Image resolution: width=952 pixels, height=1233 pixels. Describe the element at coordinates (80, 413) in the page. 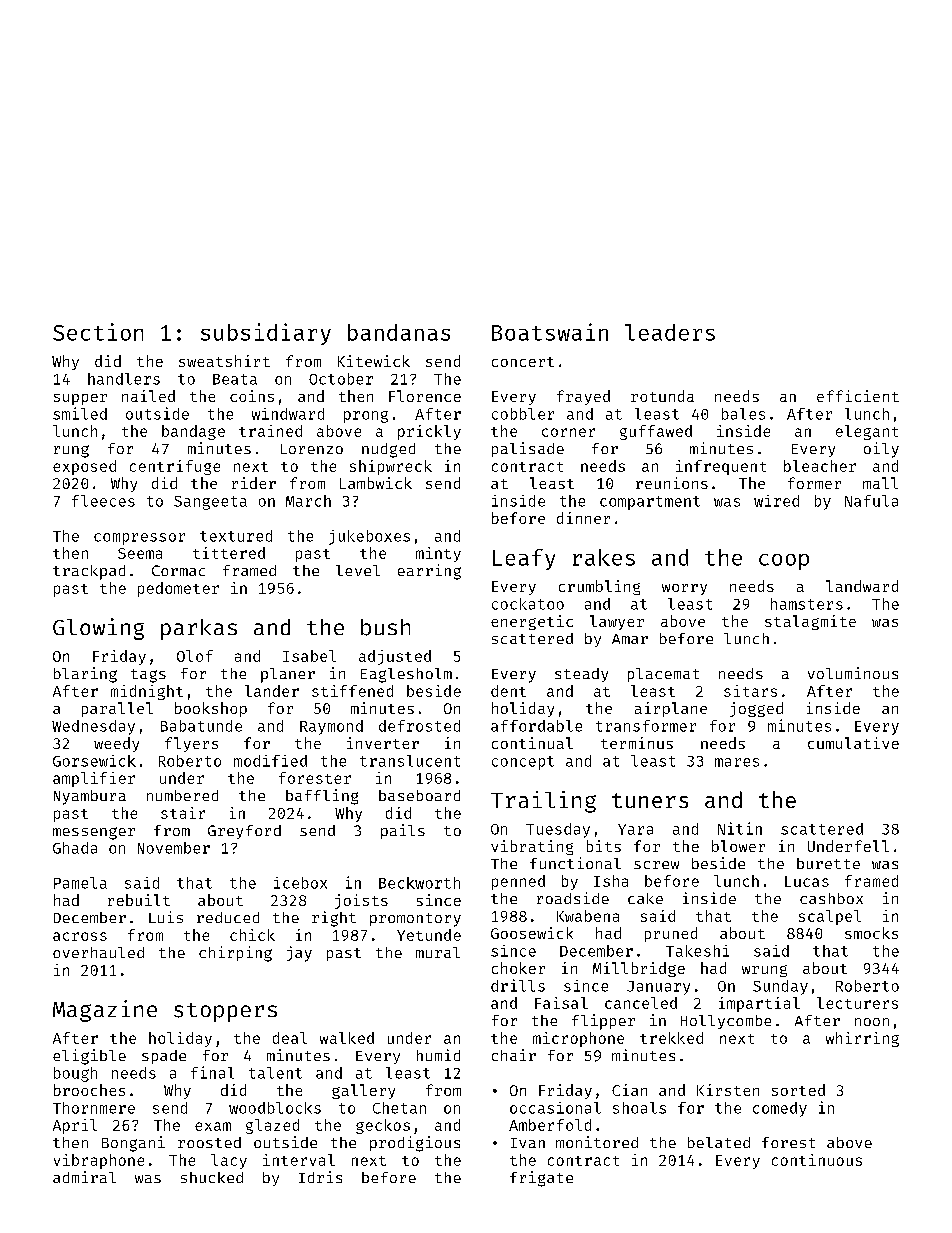

I see `smiled` at that location.
